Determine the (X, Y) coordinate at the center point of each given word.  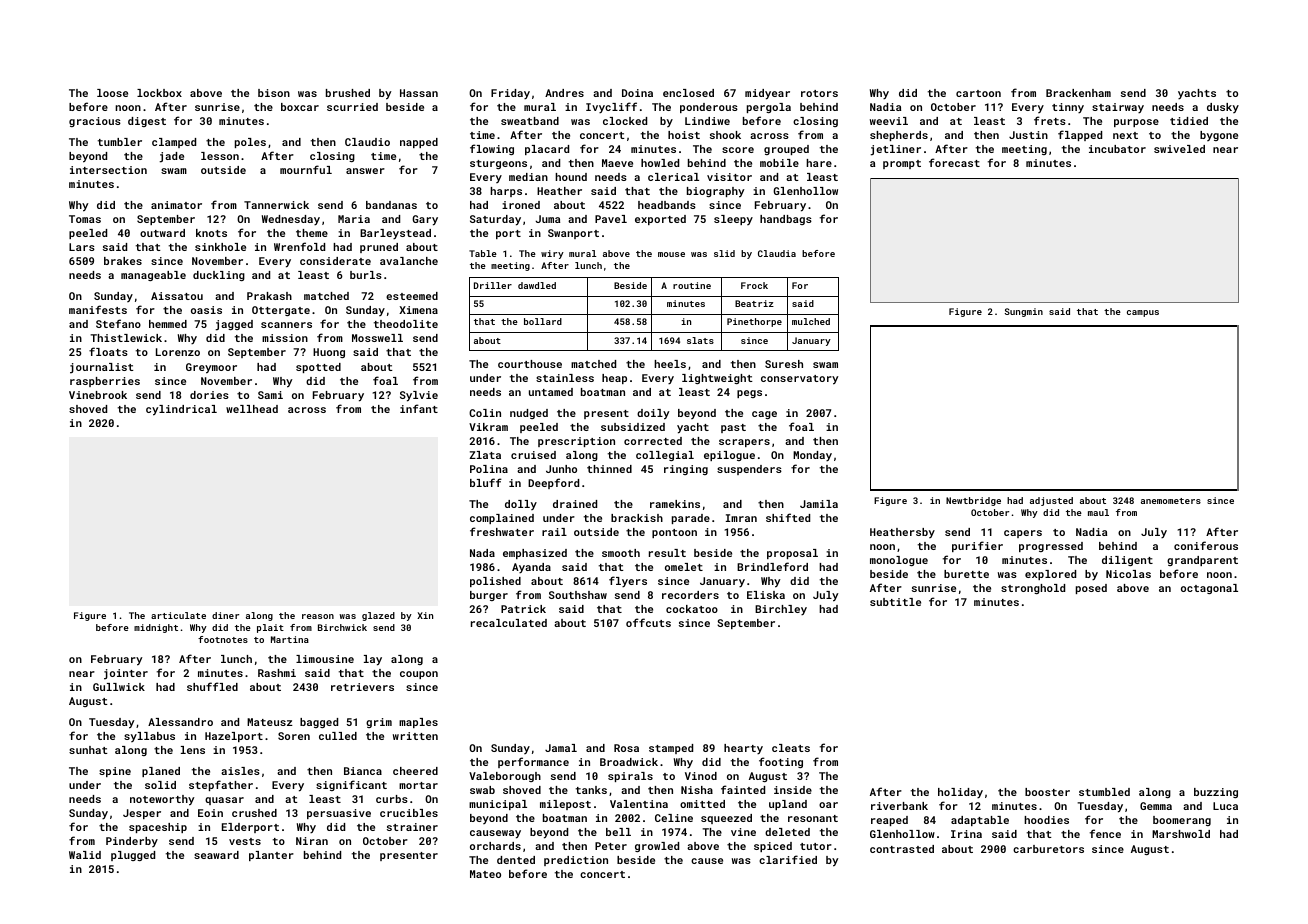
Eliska (766, 595)
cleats (791, 748)
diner (225, 615)
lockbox (159, 93)
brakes (123, 261)
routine (692, 285)
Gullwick (119, 687)
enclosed (688, 93)
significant (351, 785)
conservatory (800, 380)
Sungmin (1024, 312)
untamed (551, 392)
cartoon (978, 93)
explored (1050, 575)
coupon (419, 675)
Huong (329, 353)
